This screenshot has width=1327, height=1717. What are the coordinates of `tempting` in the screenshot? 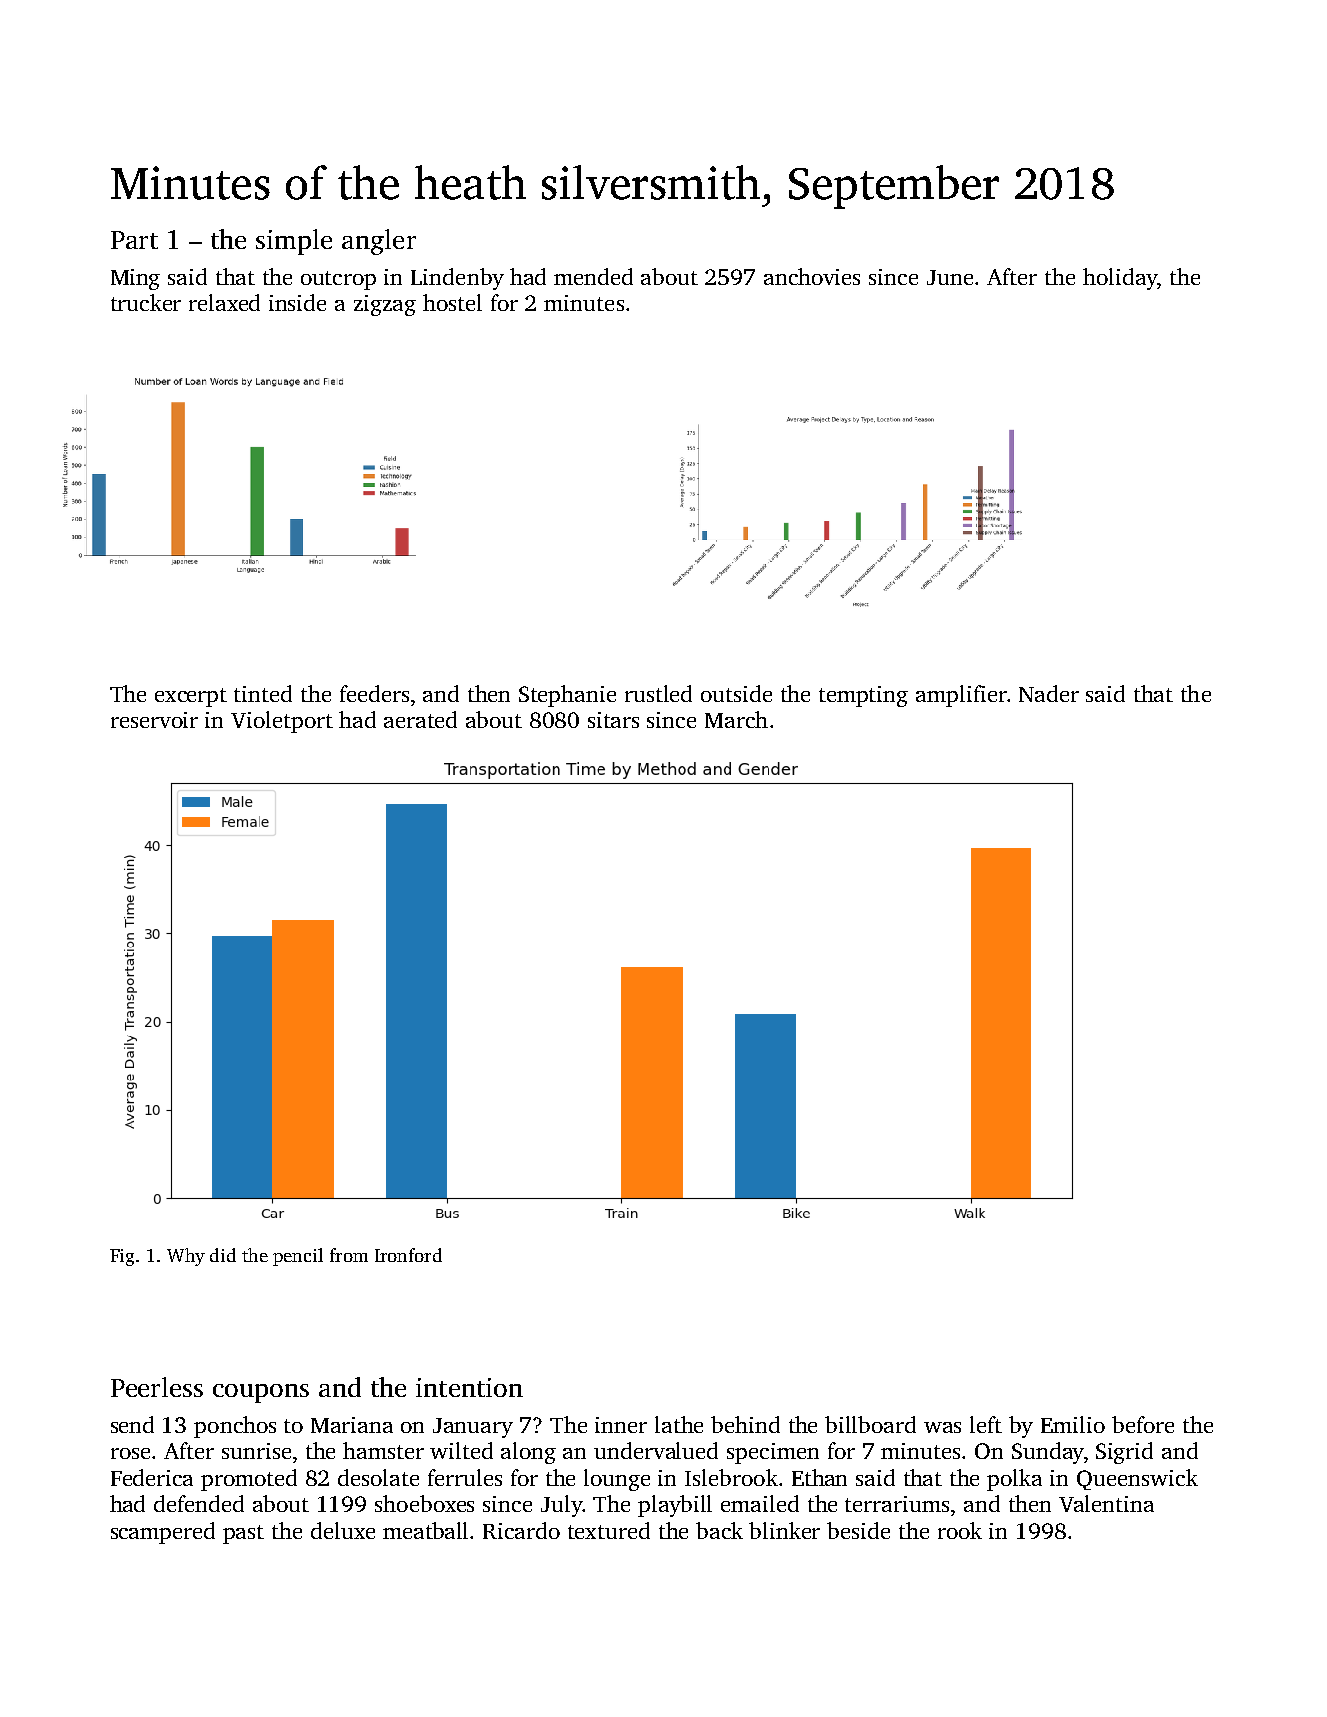 It's located at (863, 696).
